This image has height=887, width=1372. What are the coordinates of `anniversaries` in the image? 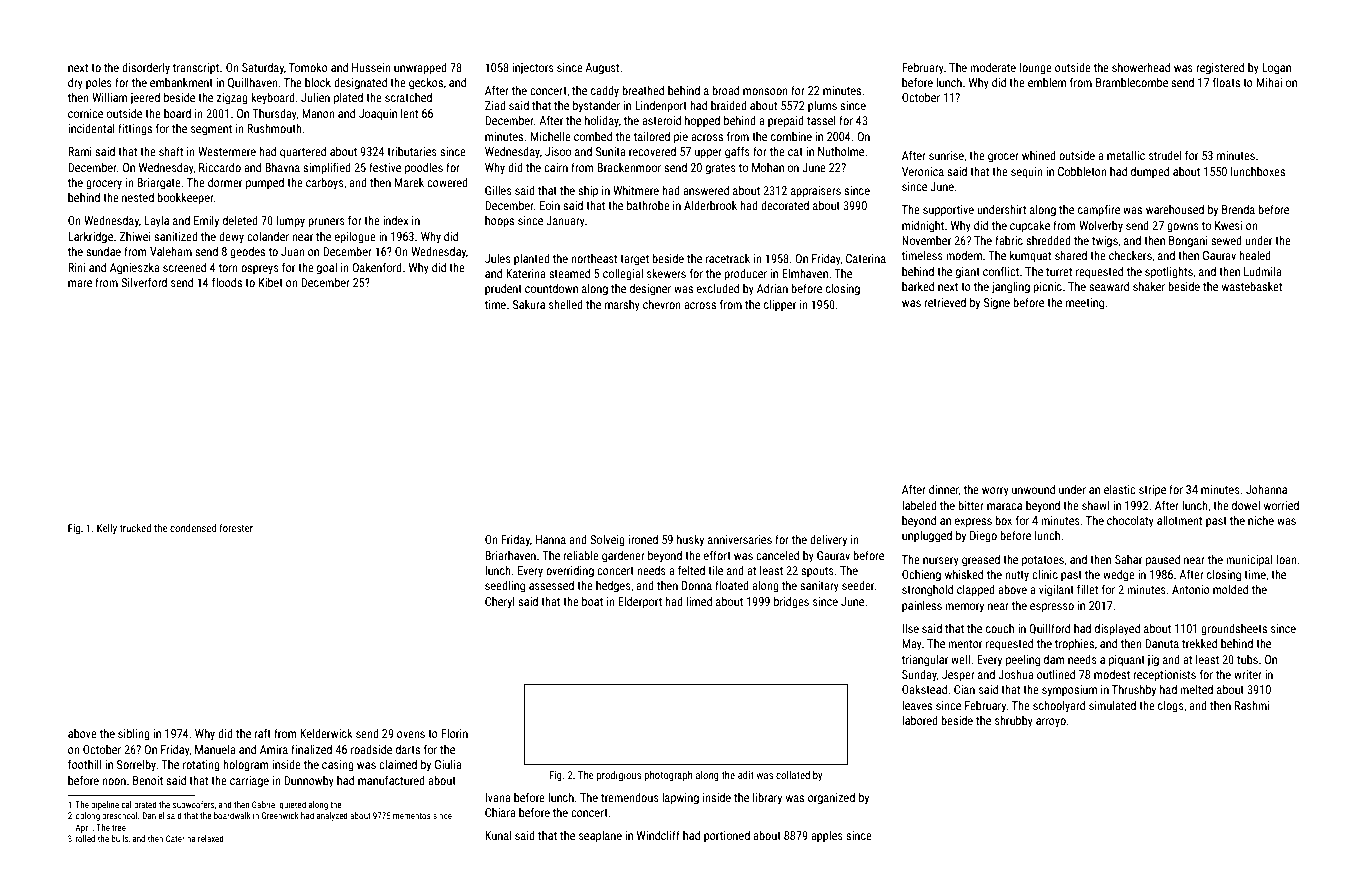 It's located at (740, 539).
